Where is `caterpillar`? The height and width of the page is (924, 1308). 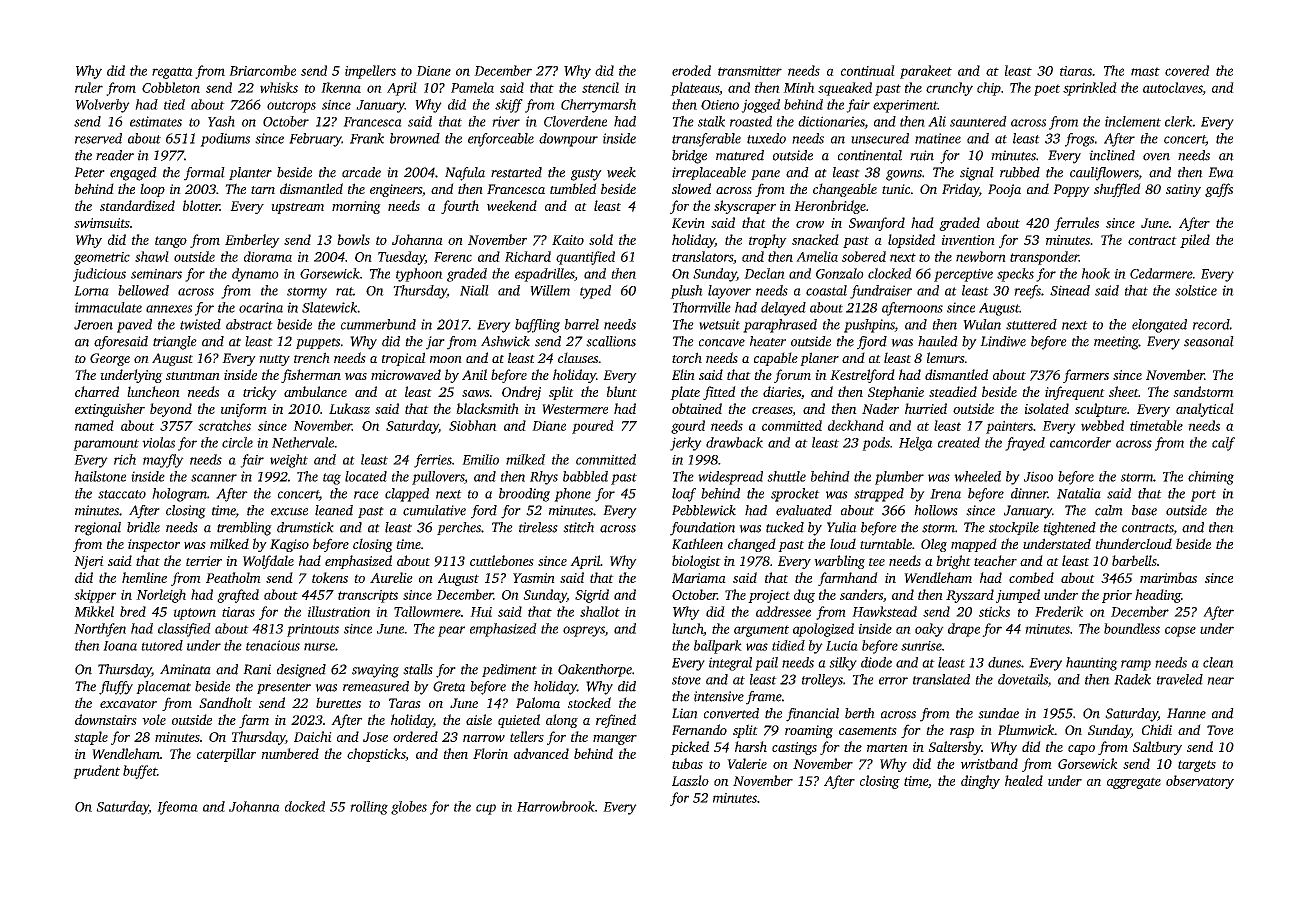
caterpillar is located at coordinates (226, 755).
